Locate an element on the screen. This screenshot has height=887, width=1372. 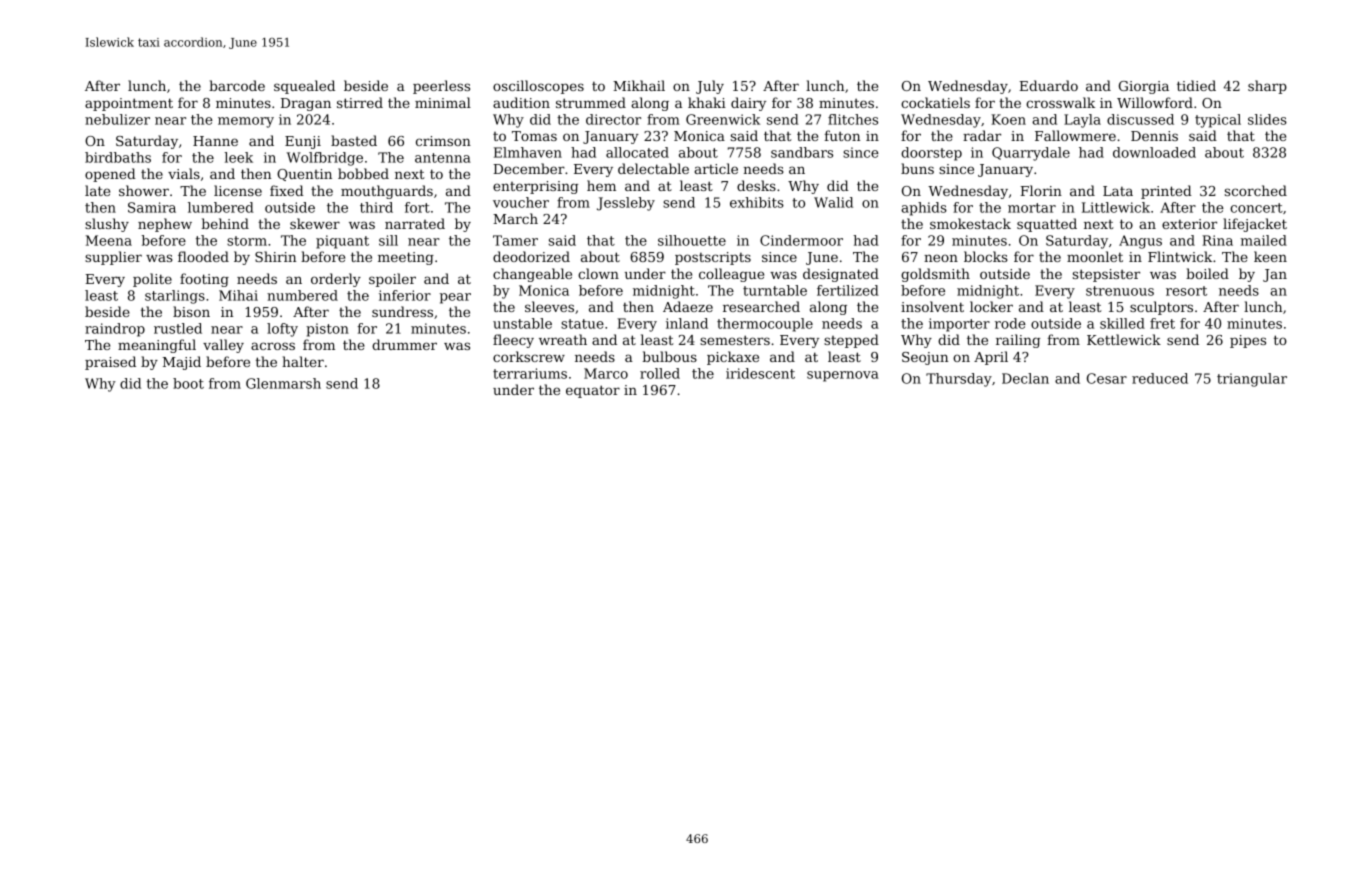
equator is located at coordinates (593, 391).
